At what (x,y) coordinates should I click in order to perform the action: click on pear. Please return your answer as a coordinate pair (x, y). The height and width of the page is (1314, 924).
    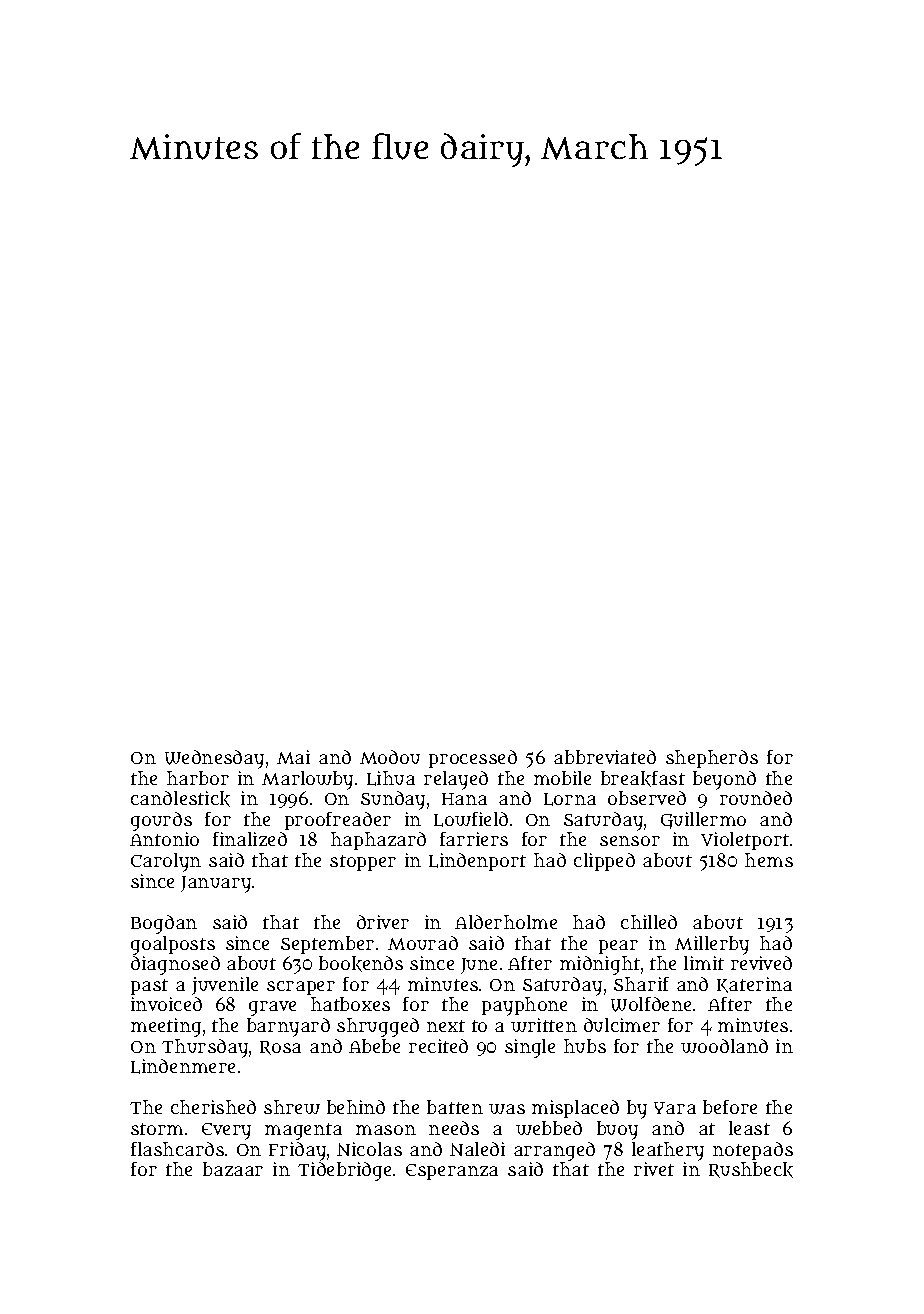
    Looking at the image, I should click on (618, 947).
